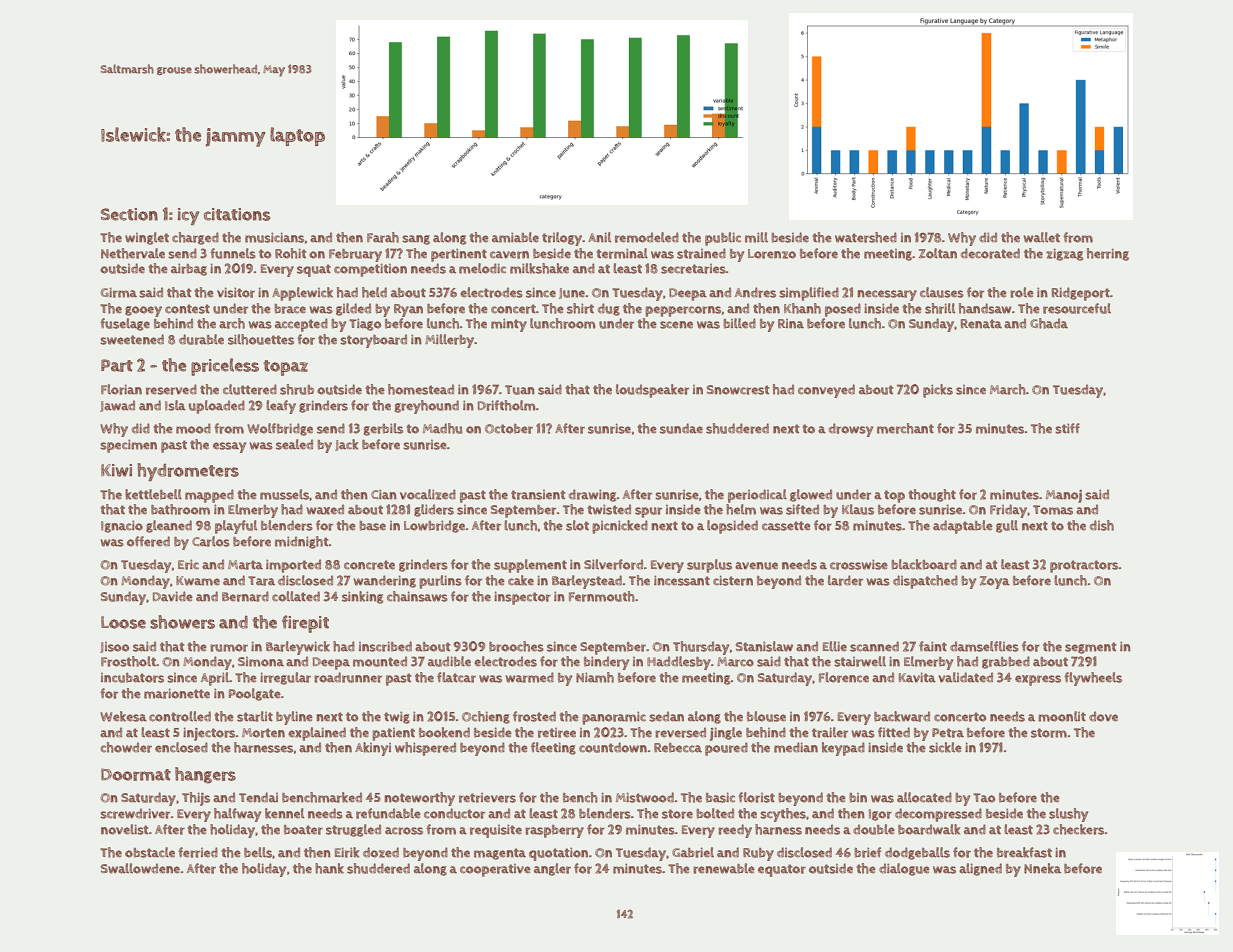 The image size is (1233, 952). What do you see at coordinates (606, 663) in the document?
I see `bindery` at bounding box center [606, 663].
